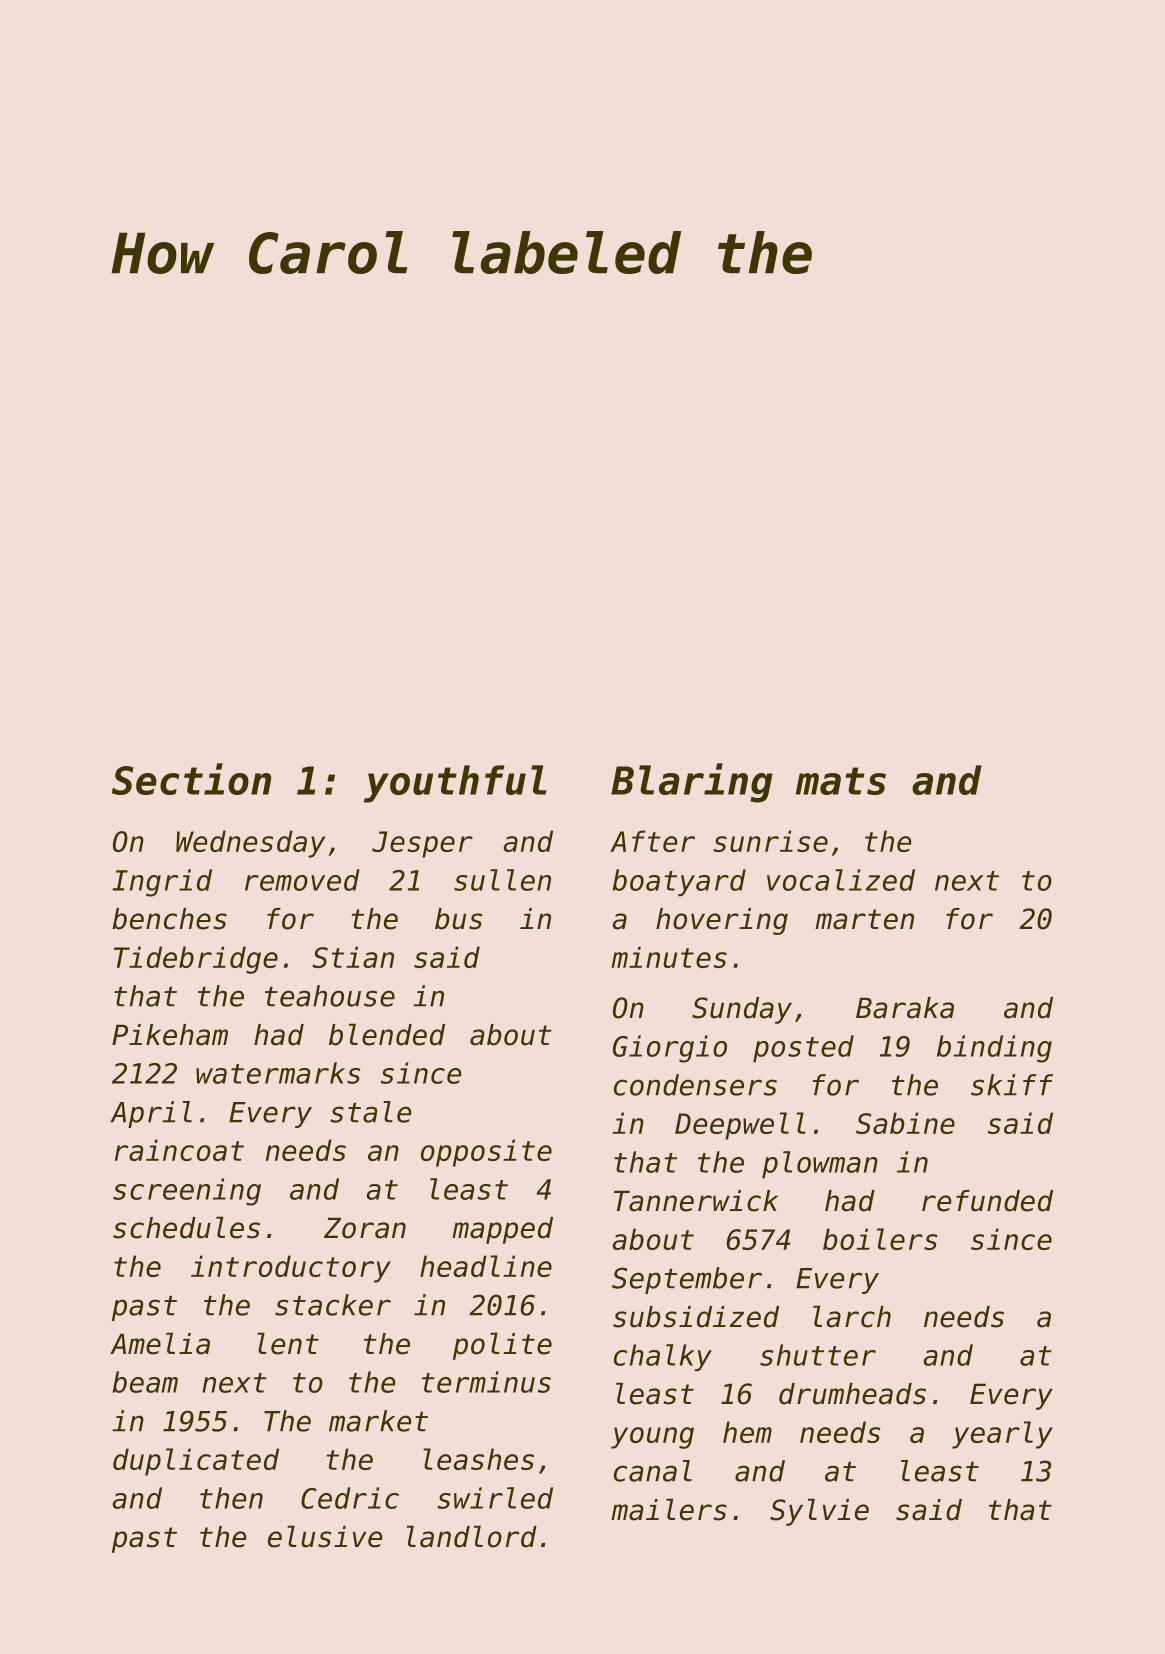 The width and height of the screenshot is (1165, 1654). What do you see at coordinates (695, 1085) in the screenshot?
I see `condensers` at bounding box center [695, 1085].
